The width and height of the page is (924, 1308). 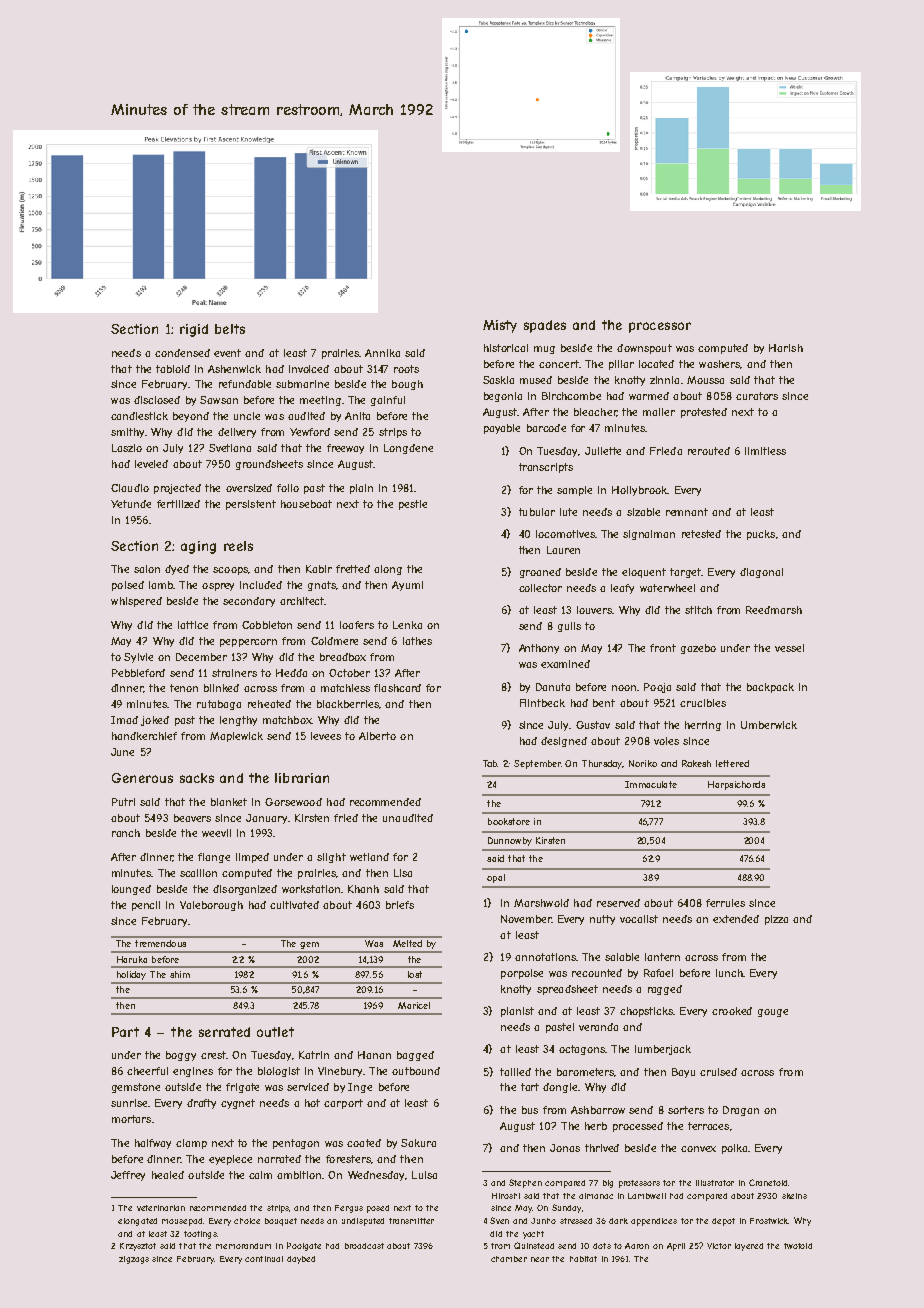 What do you see at coordinates (709, 451) in the page?
I see `rerouted` at bounding box center [709, 451].
